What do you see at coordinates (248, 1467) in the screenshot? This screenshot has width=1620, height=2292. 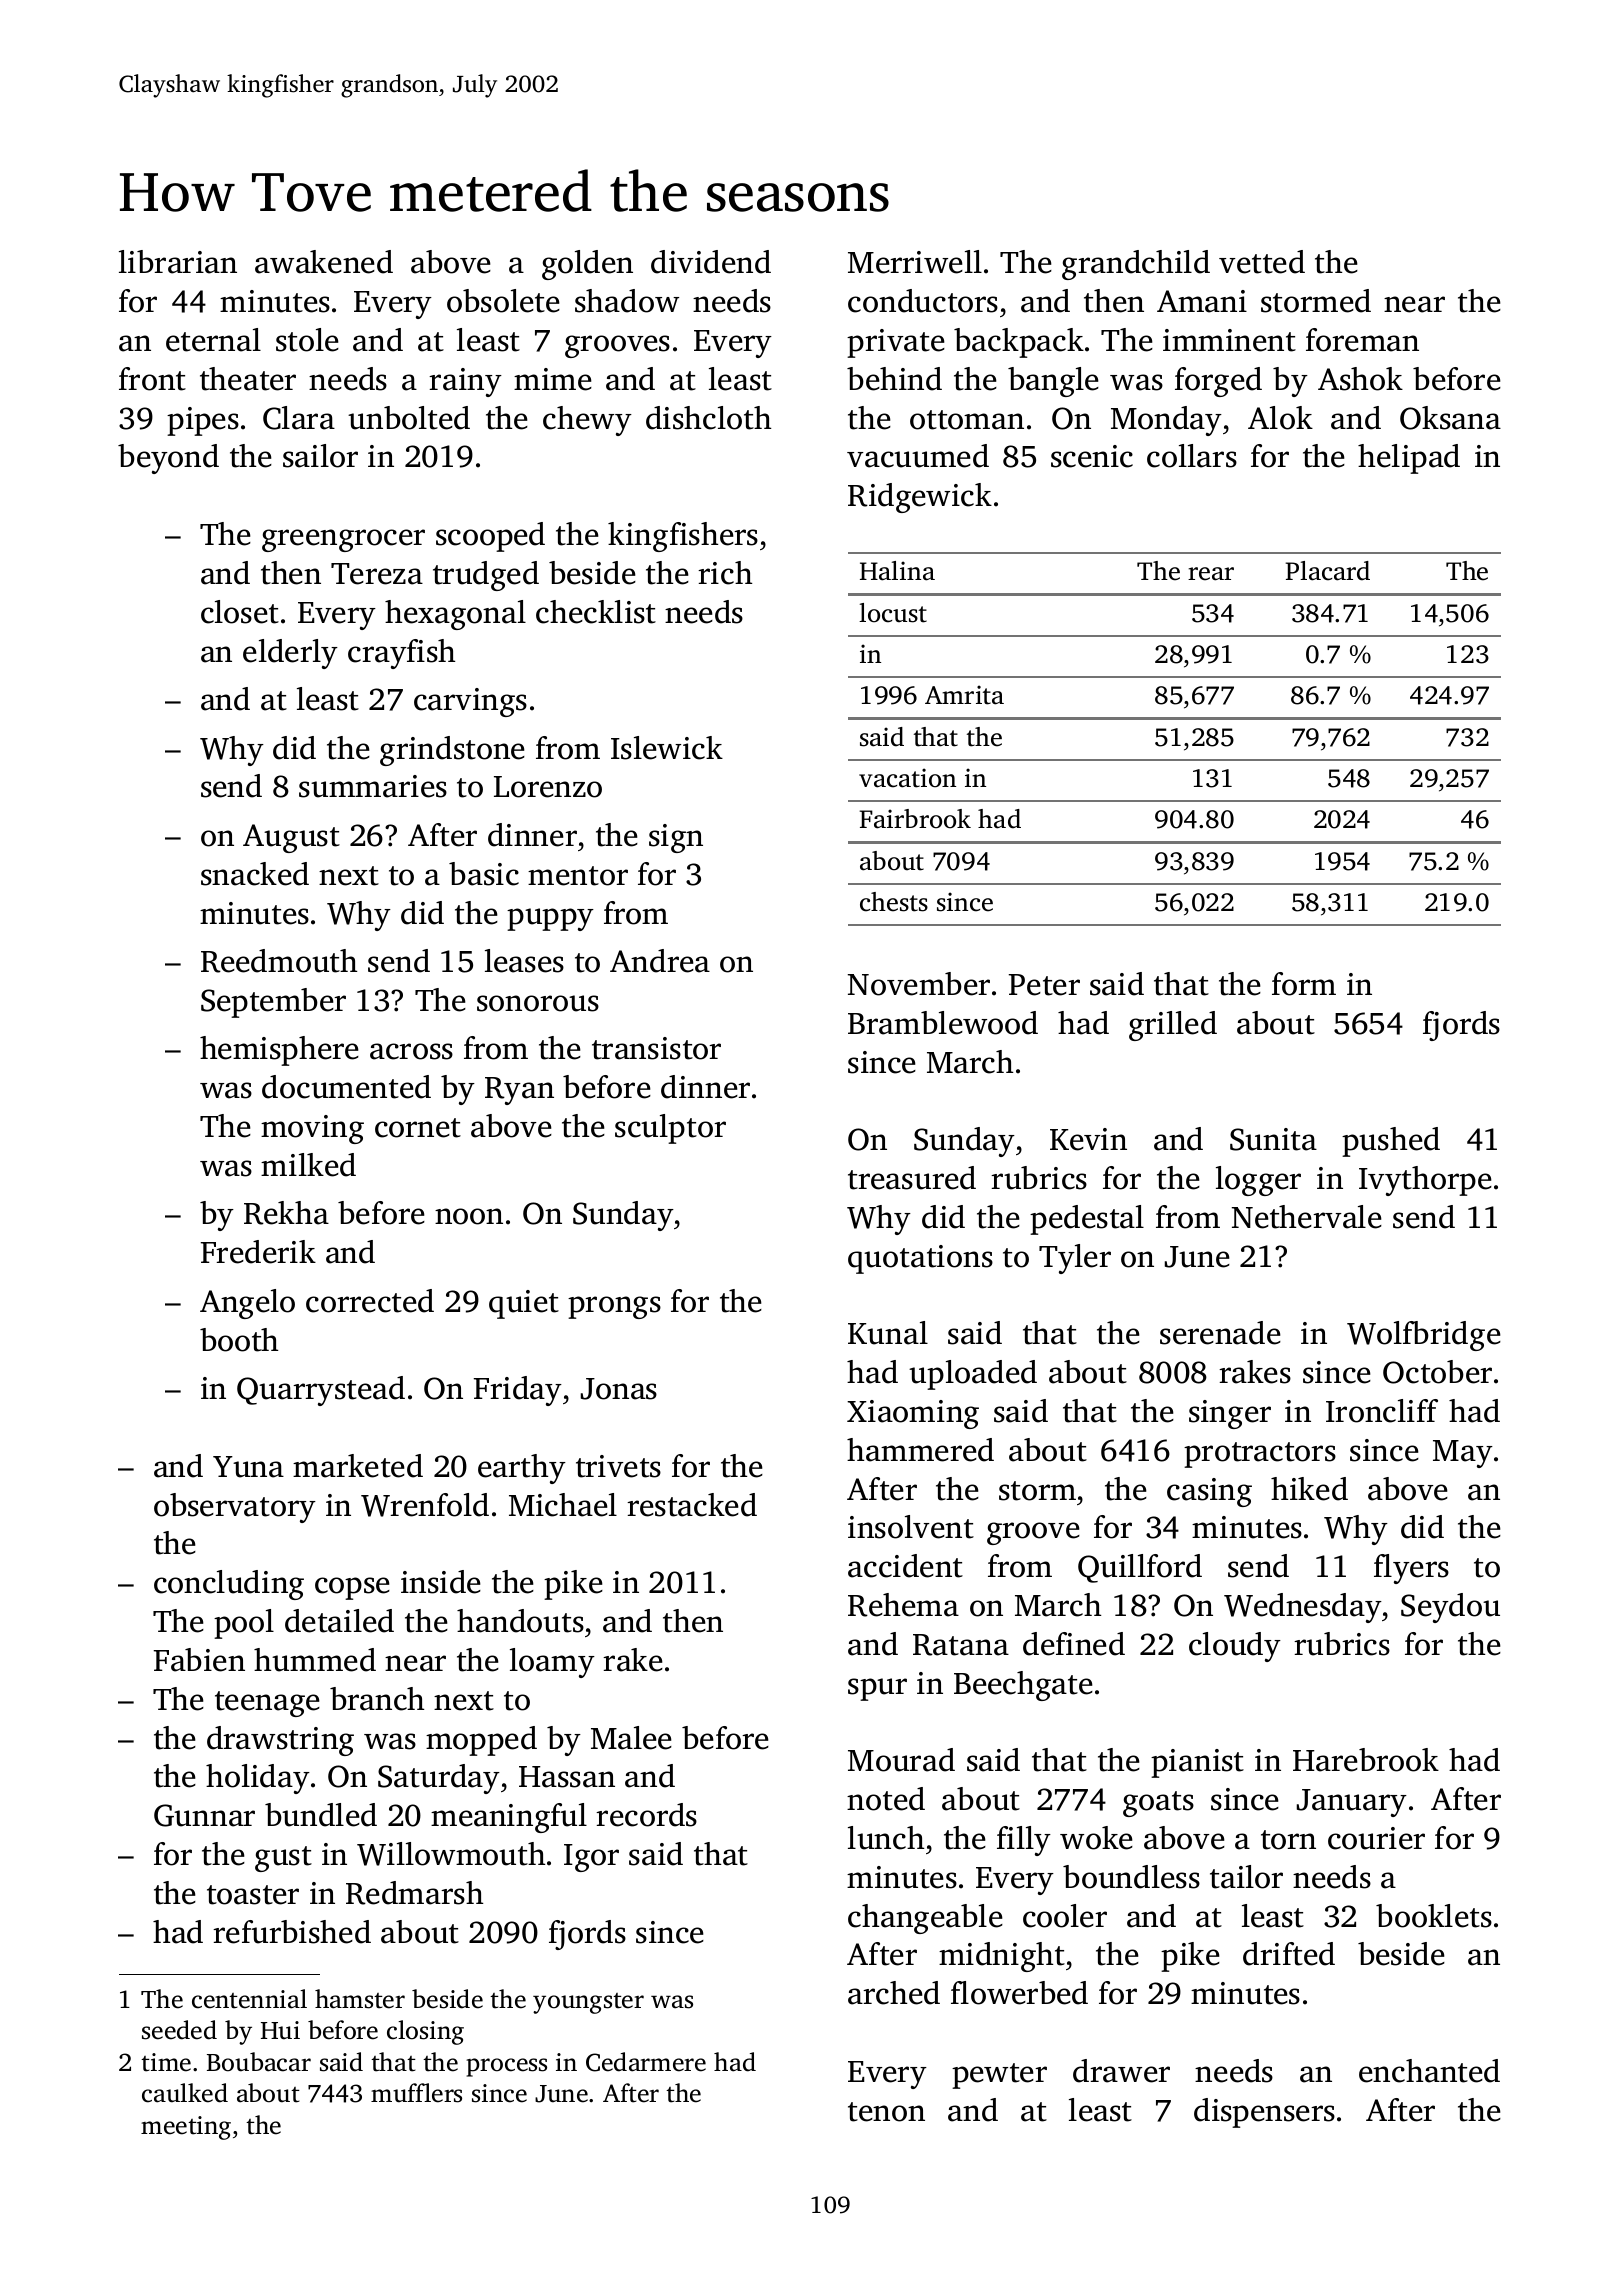 I see `Yuna` at bounding box center [248, 1467].
